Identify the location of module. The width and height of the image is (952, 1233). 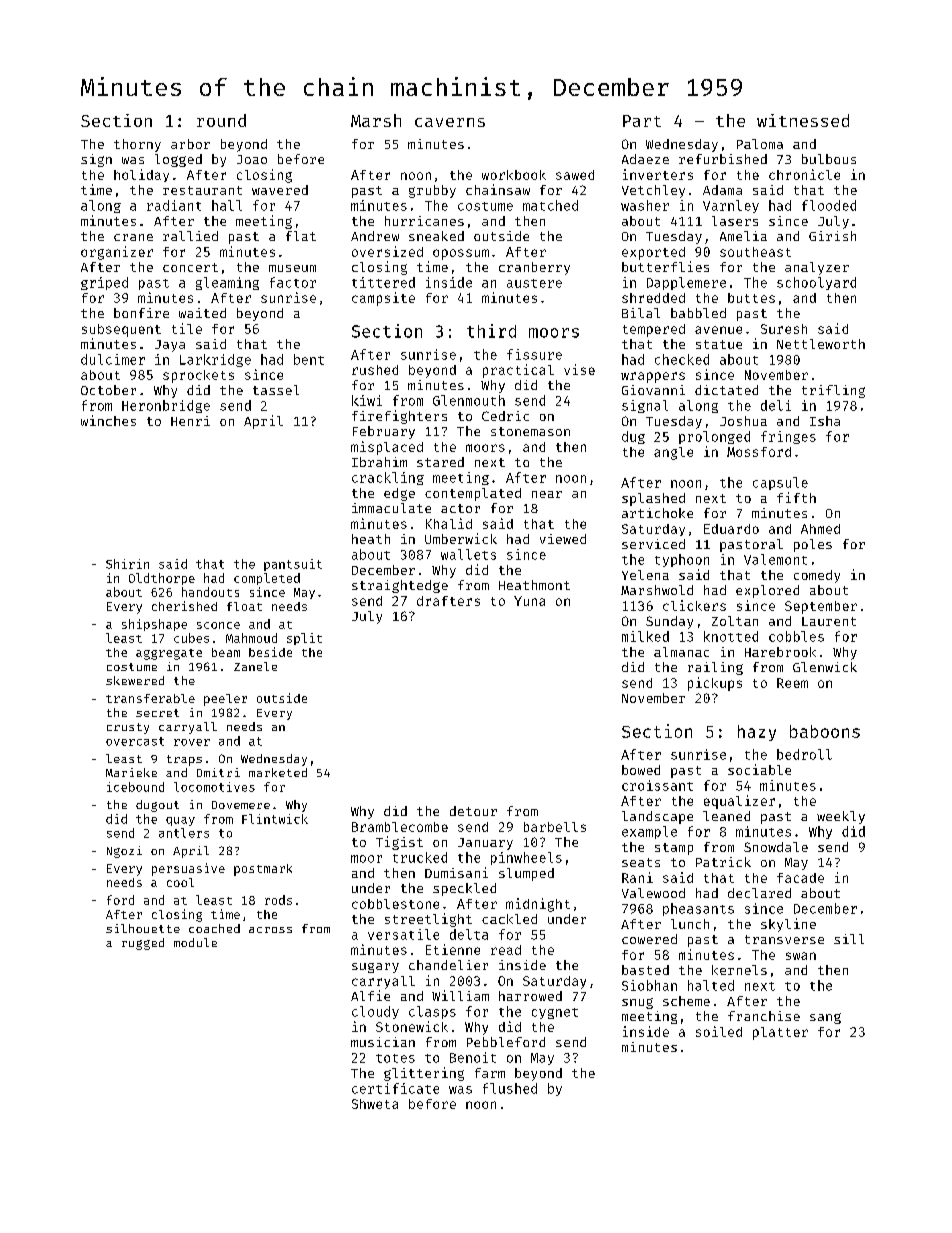
(195, 942).
